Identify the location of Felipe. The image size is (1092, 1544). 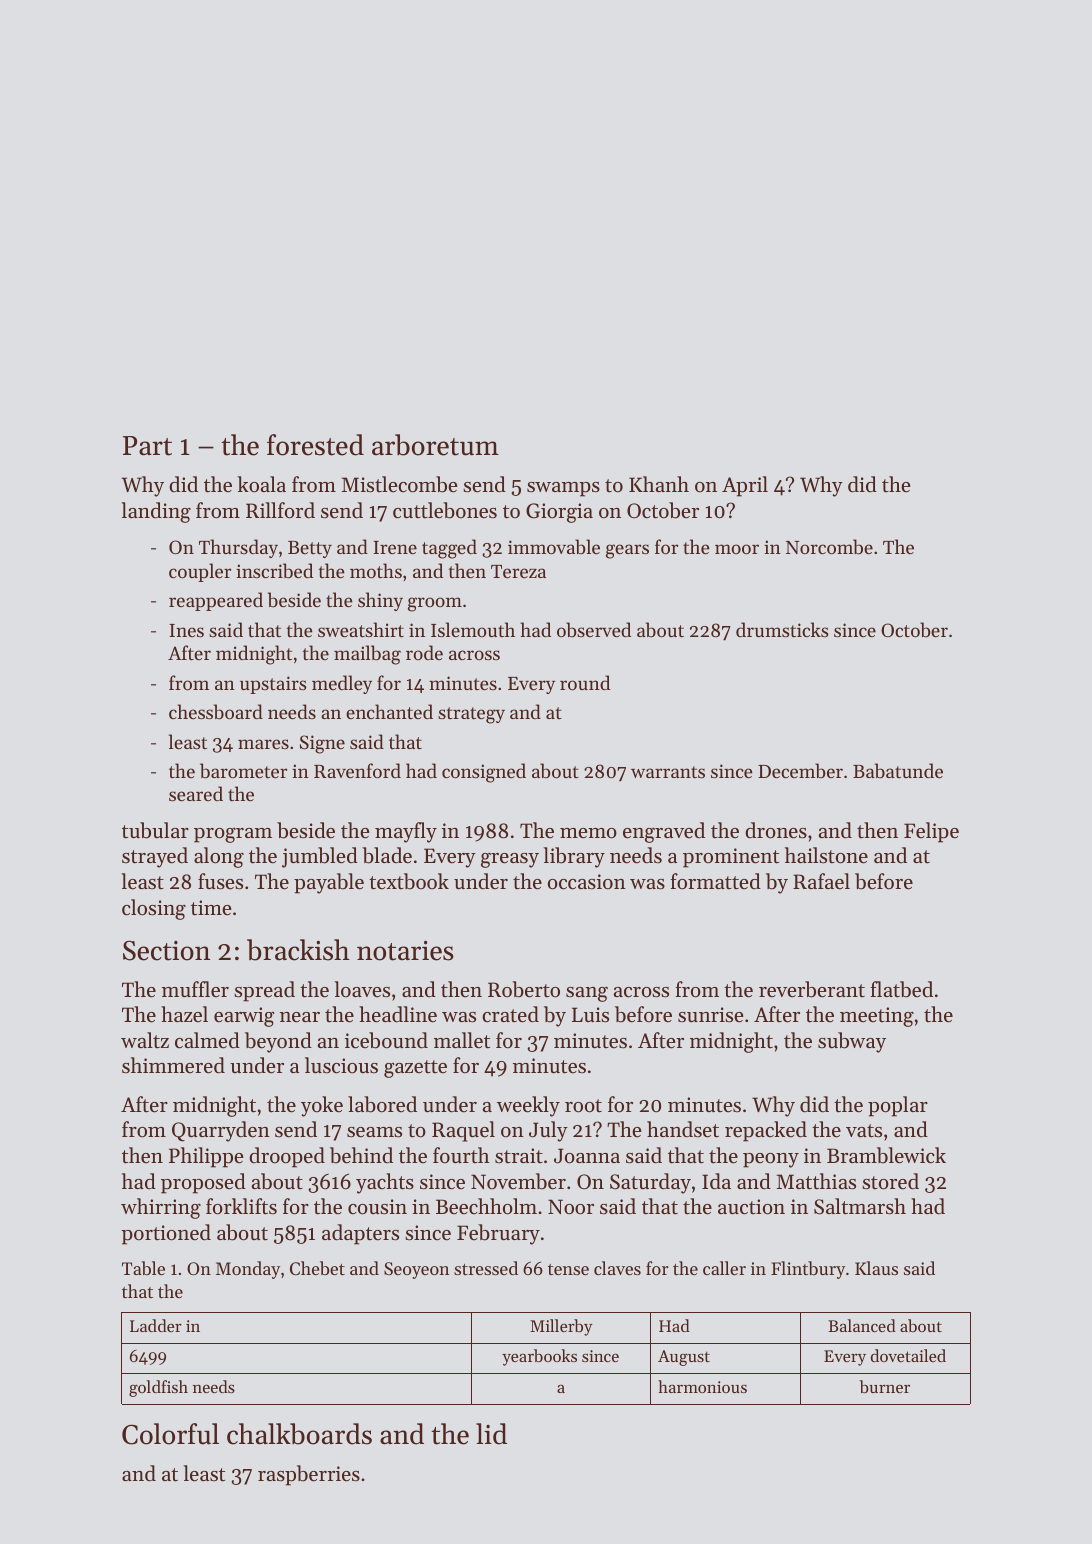
(931, 832).
